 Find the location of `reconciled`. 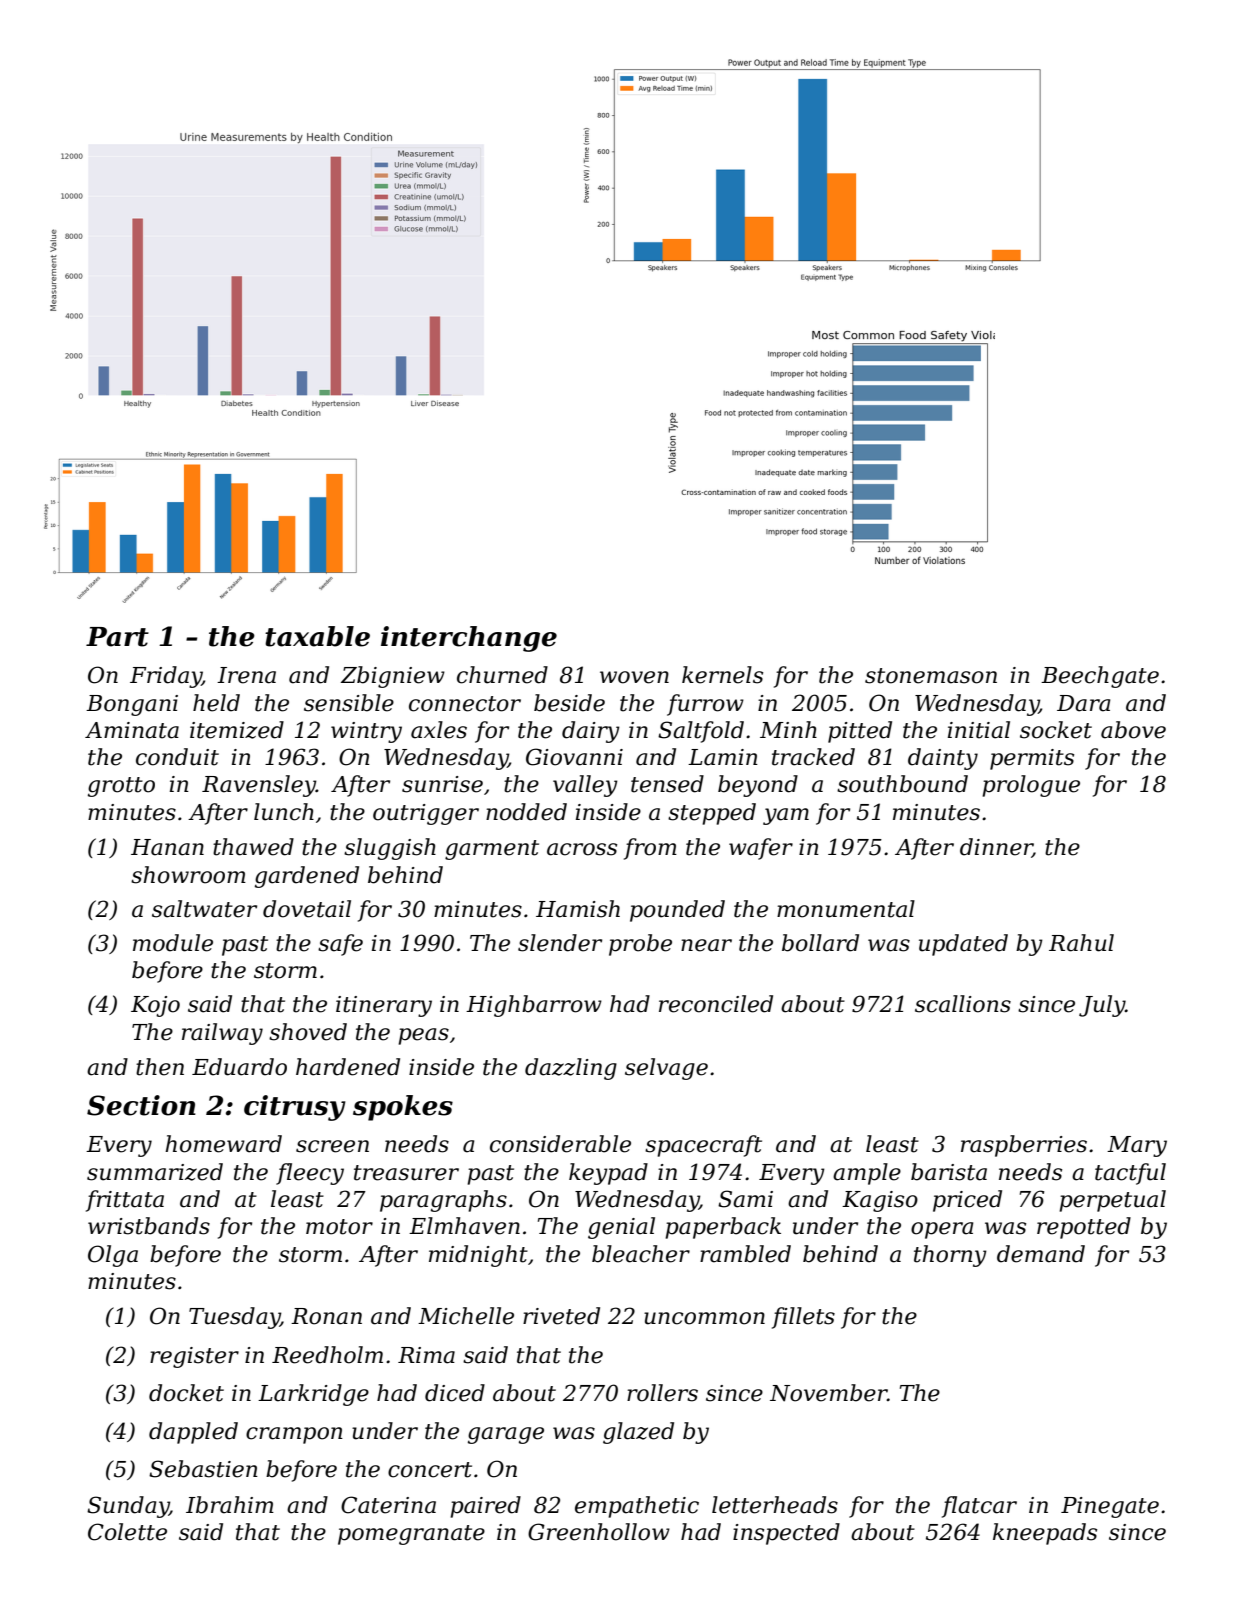

reconciled is located at coordinates (716, 1004).
